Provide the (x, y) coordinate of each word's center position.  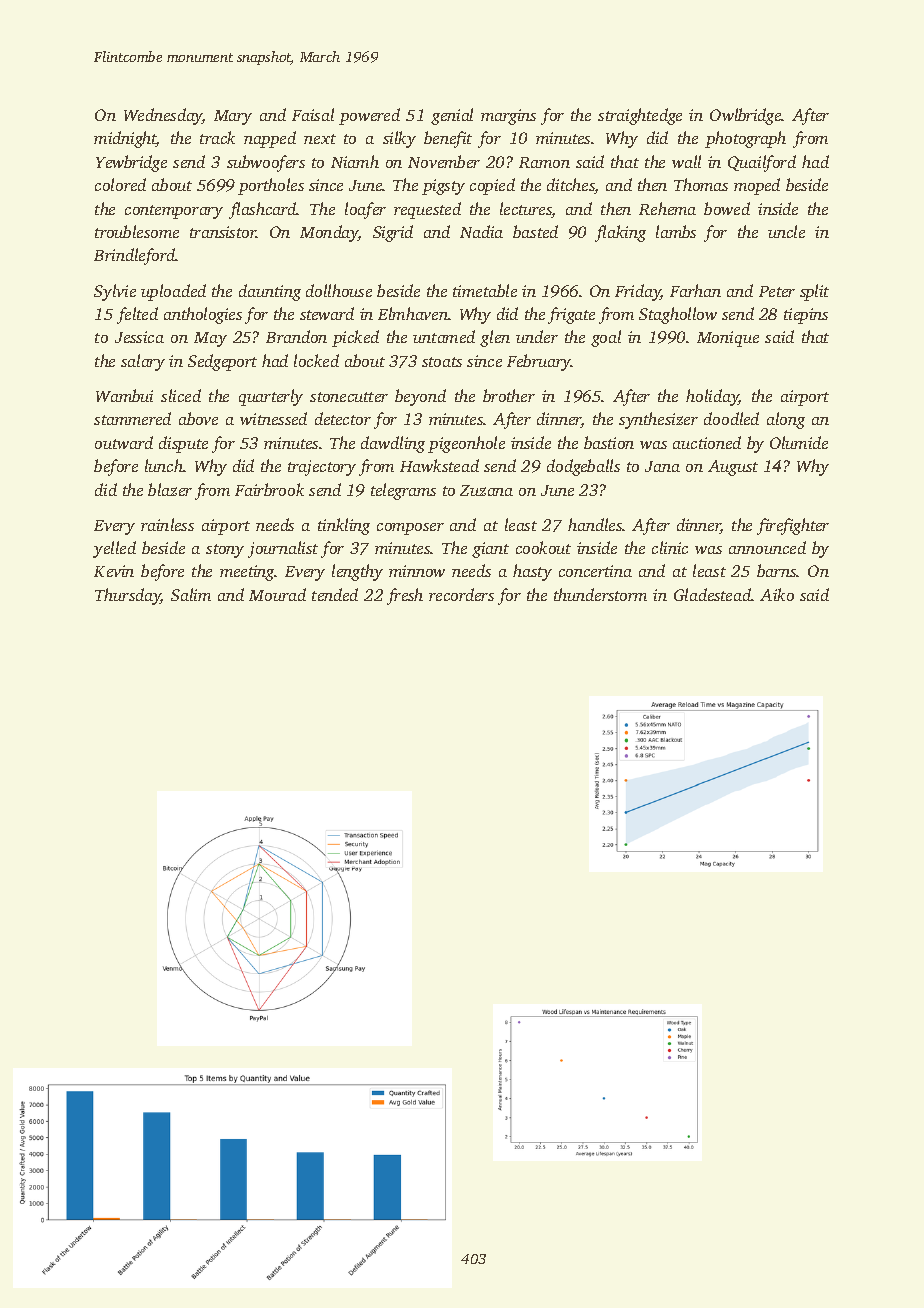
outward (124, 442)
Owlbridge (746, 116)
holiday (712, 397)
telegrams (403, 491)
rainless (167, 524)
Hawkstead (439, 465)
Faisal (313, 114)
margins (508, 117)
